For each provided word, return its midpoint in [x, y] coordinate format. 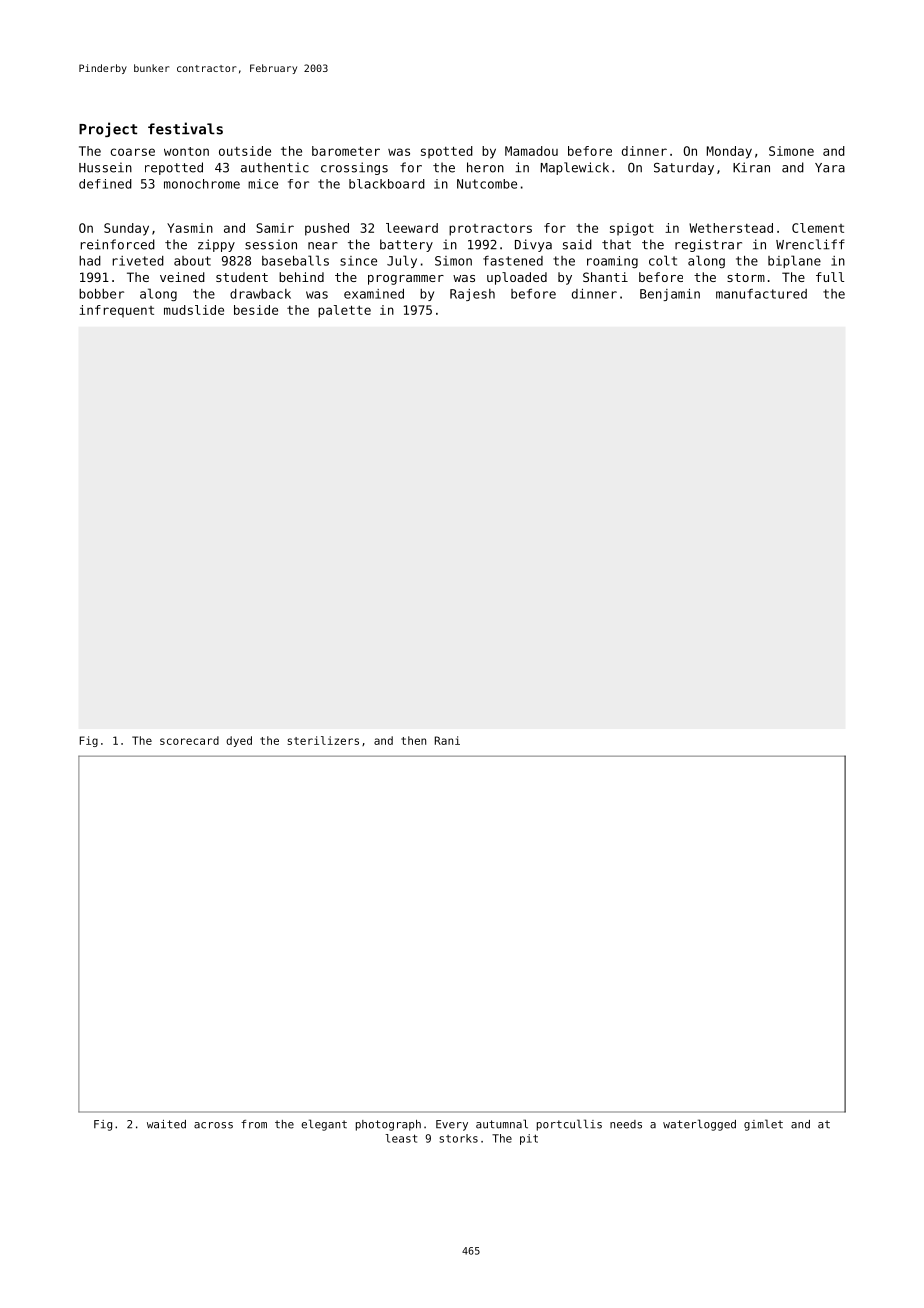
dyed [239, 741]
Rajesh [472, 295]
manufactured [761, 294]
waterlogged [699, 1125]
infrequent [116, 311]
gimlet [763, 1125]
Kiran [751, 167]
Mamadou [531, 151]
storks [459, 1138]
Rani [447, 740]
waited [166, 1124]
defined [105, 184]
